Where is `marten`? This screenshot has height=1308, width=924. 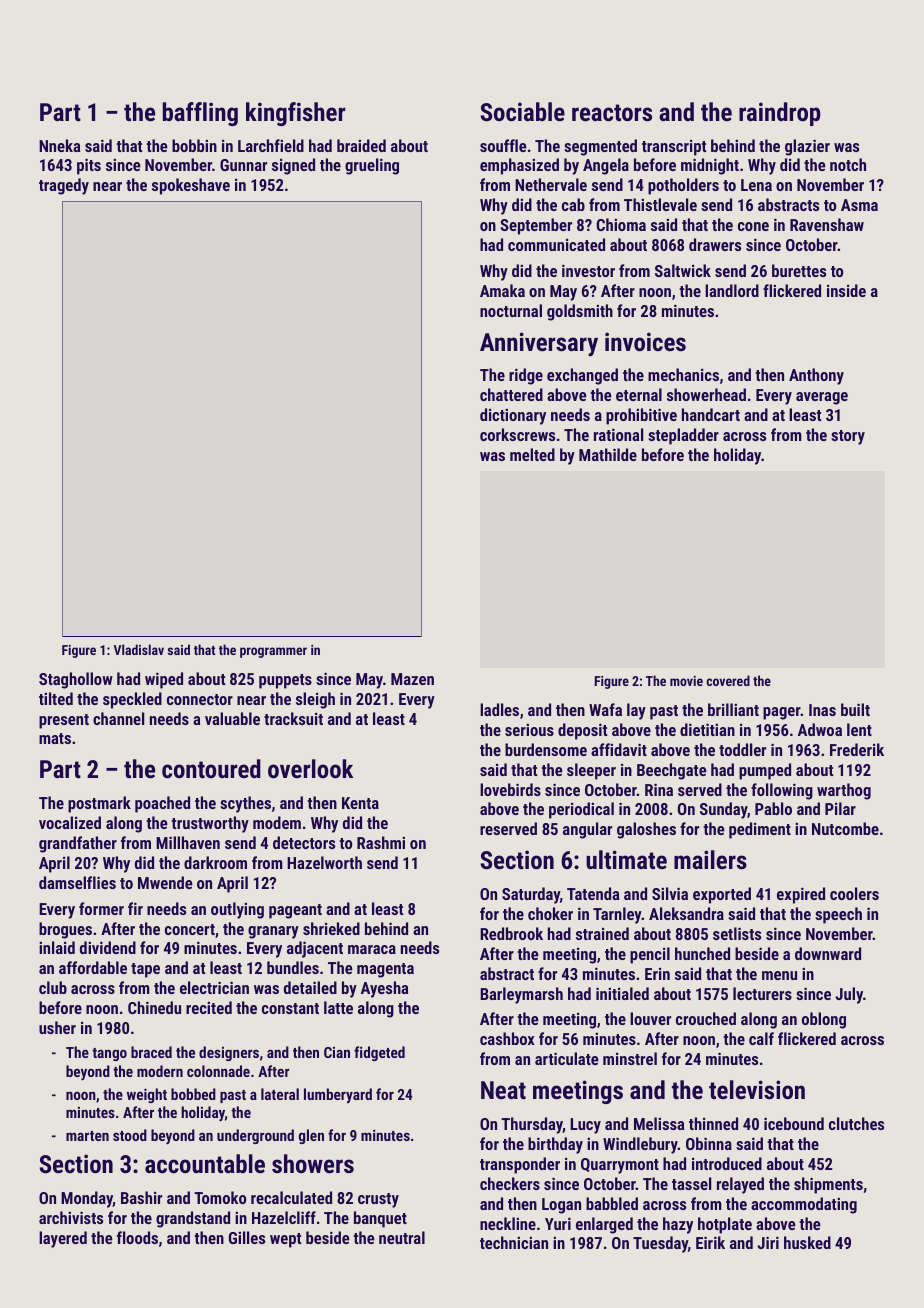 marten is located at coordinates (87, 1136).
